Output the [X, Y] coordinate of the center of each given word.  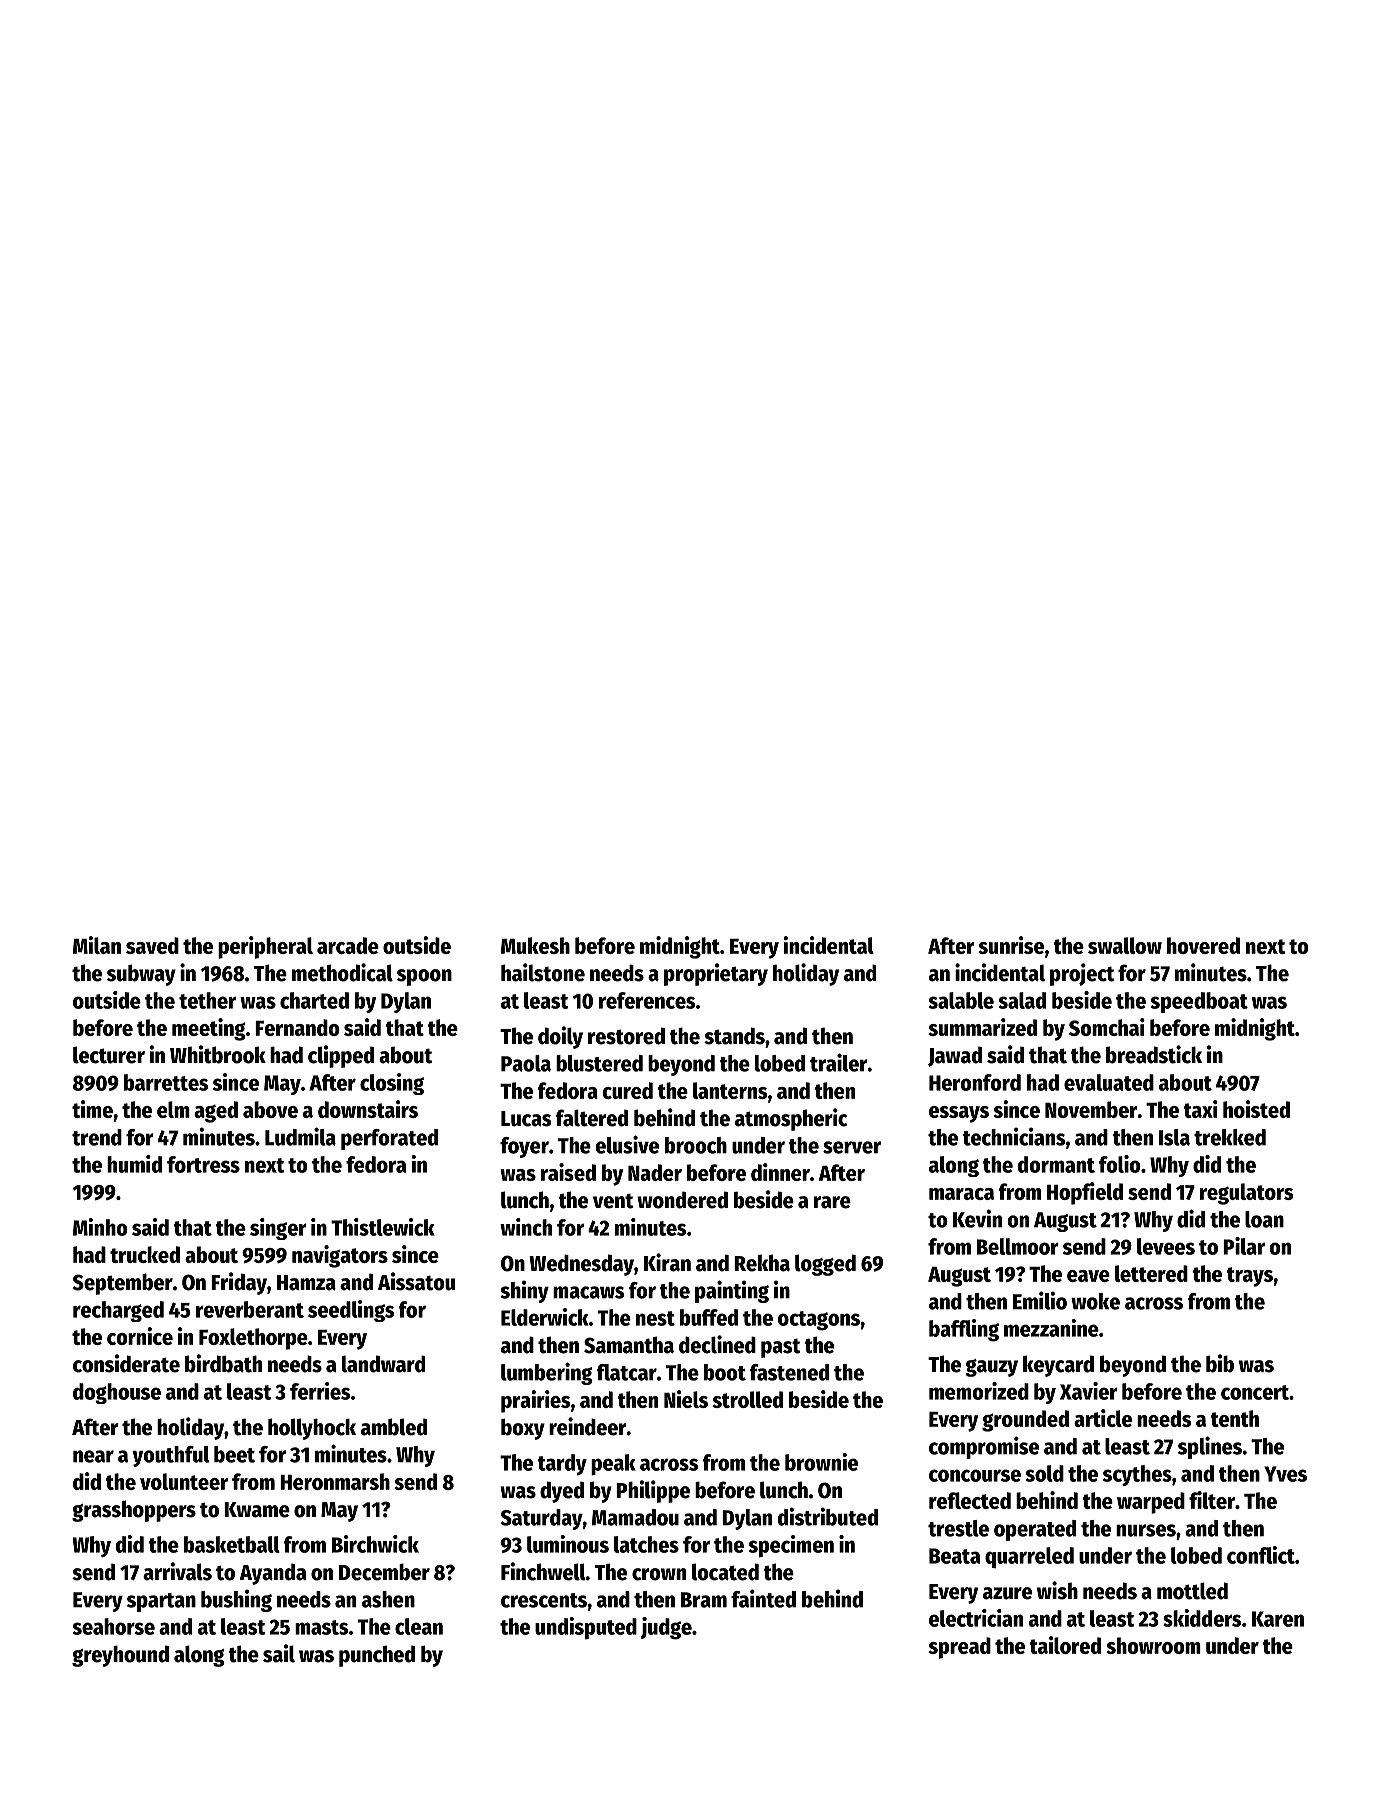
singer [278, 1229]
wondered [682, 1200]
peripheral [265, 947]
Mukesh [535, 945]
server [852, 1147]
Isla [1174, 1137]
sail [279, 1653]
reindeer [587, 1426]
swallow [1125, 945]
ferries [320, 1391]
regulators [1246, 1194]
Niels [686, 1399]
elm [173, 1109]
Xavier [1089, 1391]
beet [234, 1454]
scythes [1137, 1475]
